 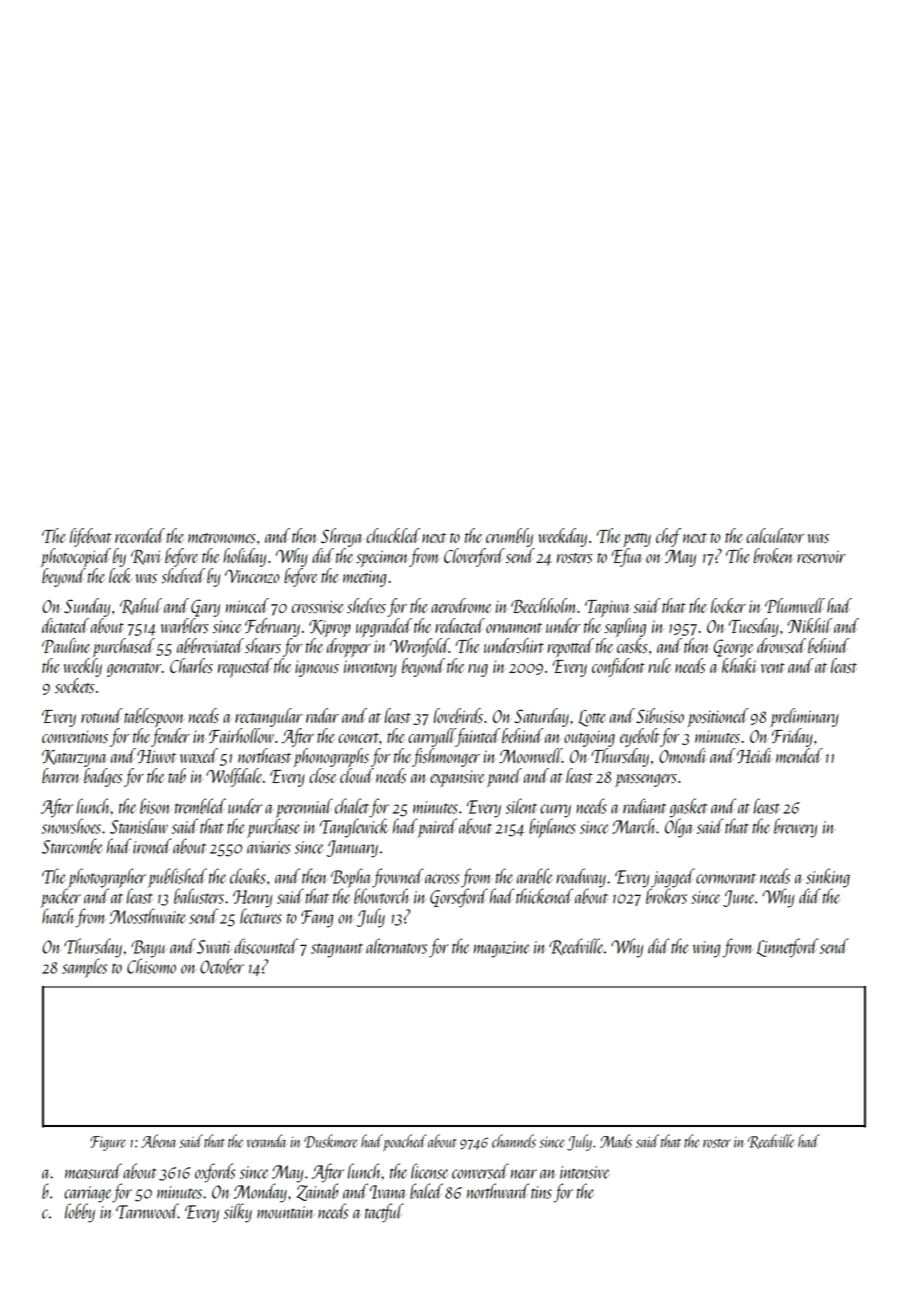 What do you see at coordinates (267, 1141) in the screenshot?
I see `veranda` at bounding box center [267, 1141].
